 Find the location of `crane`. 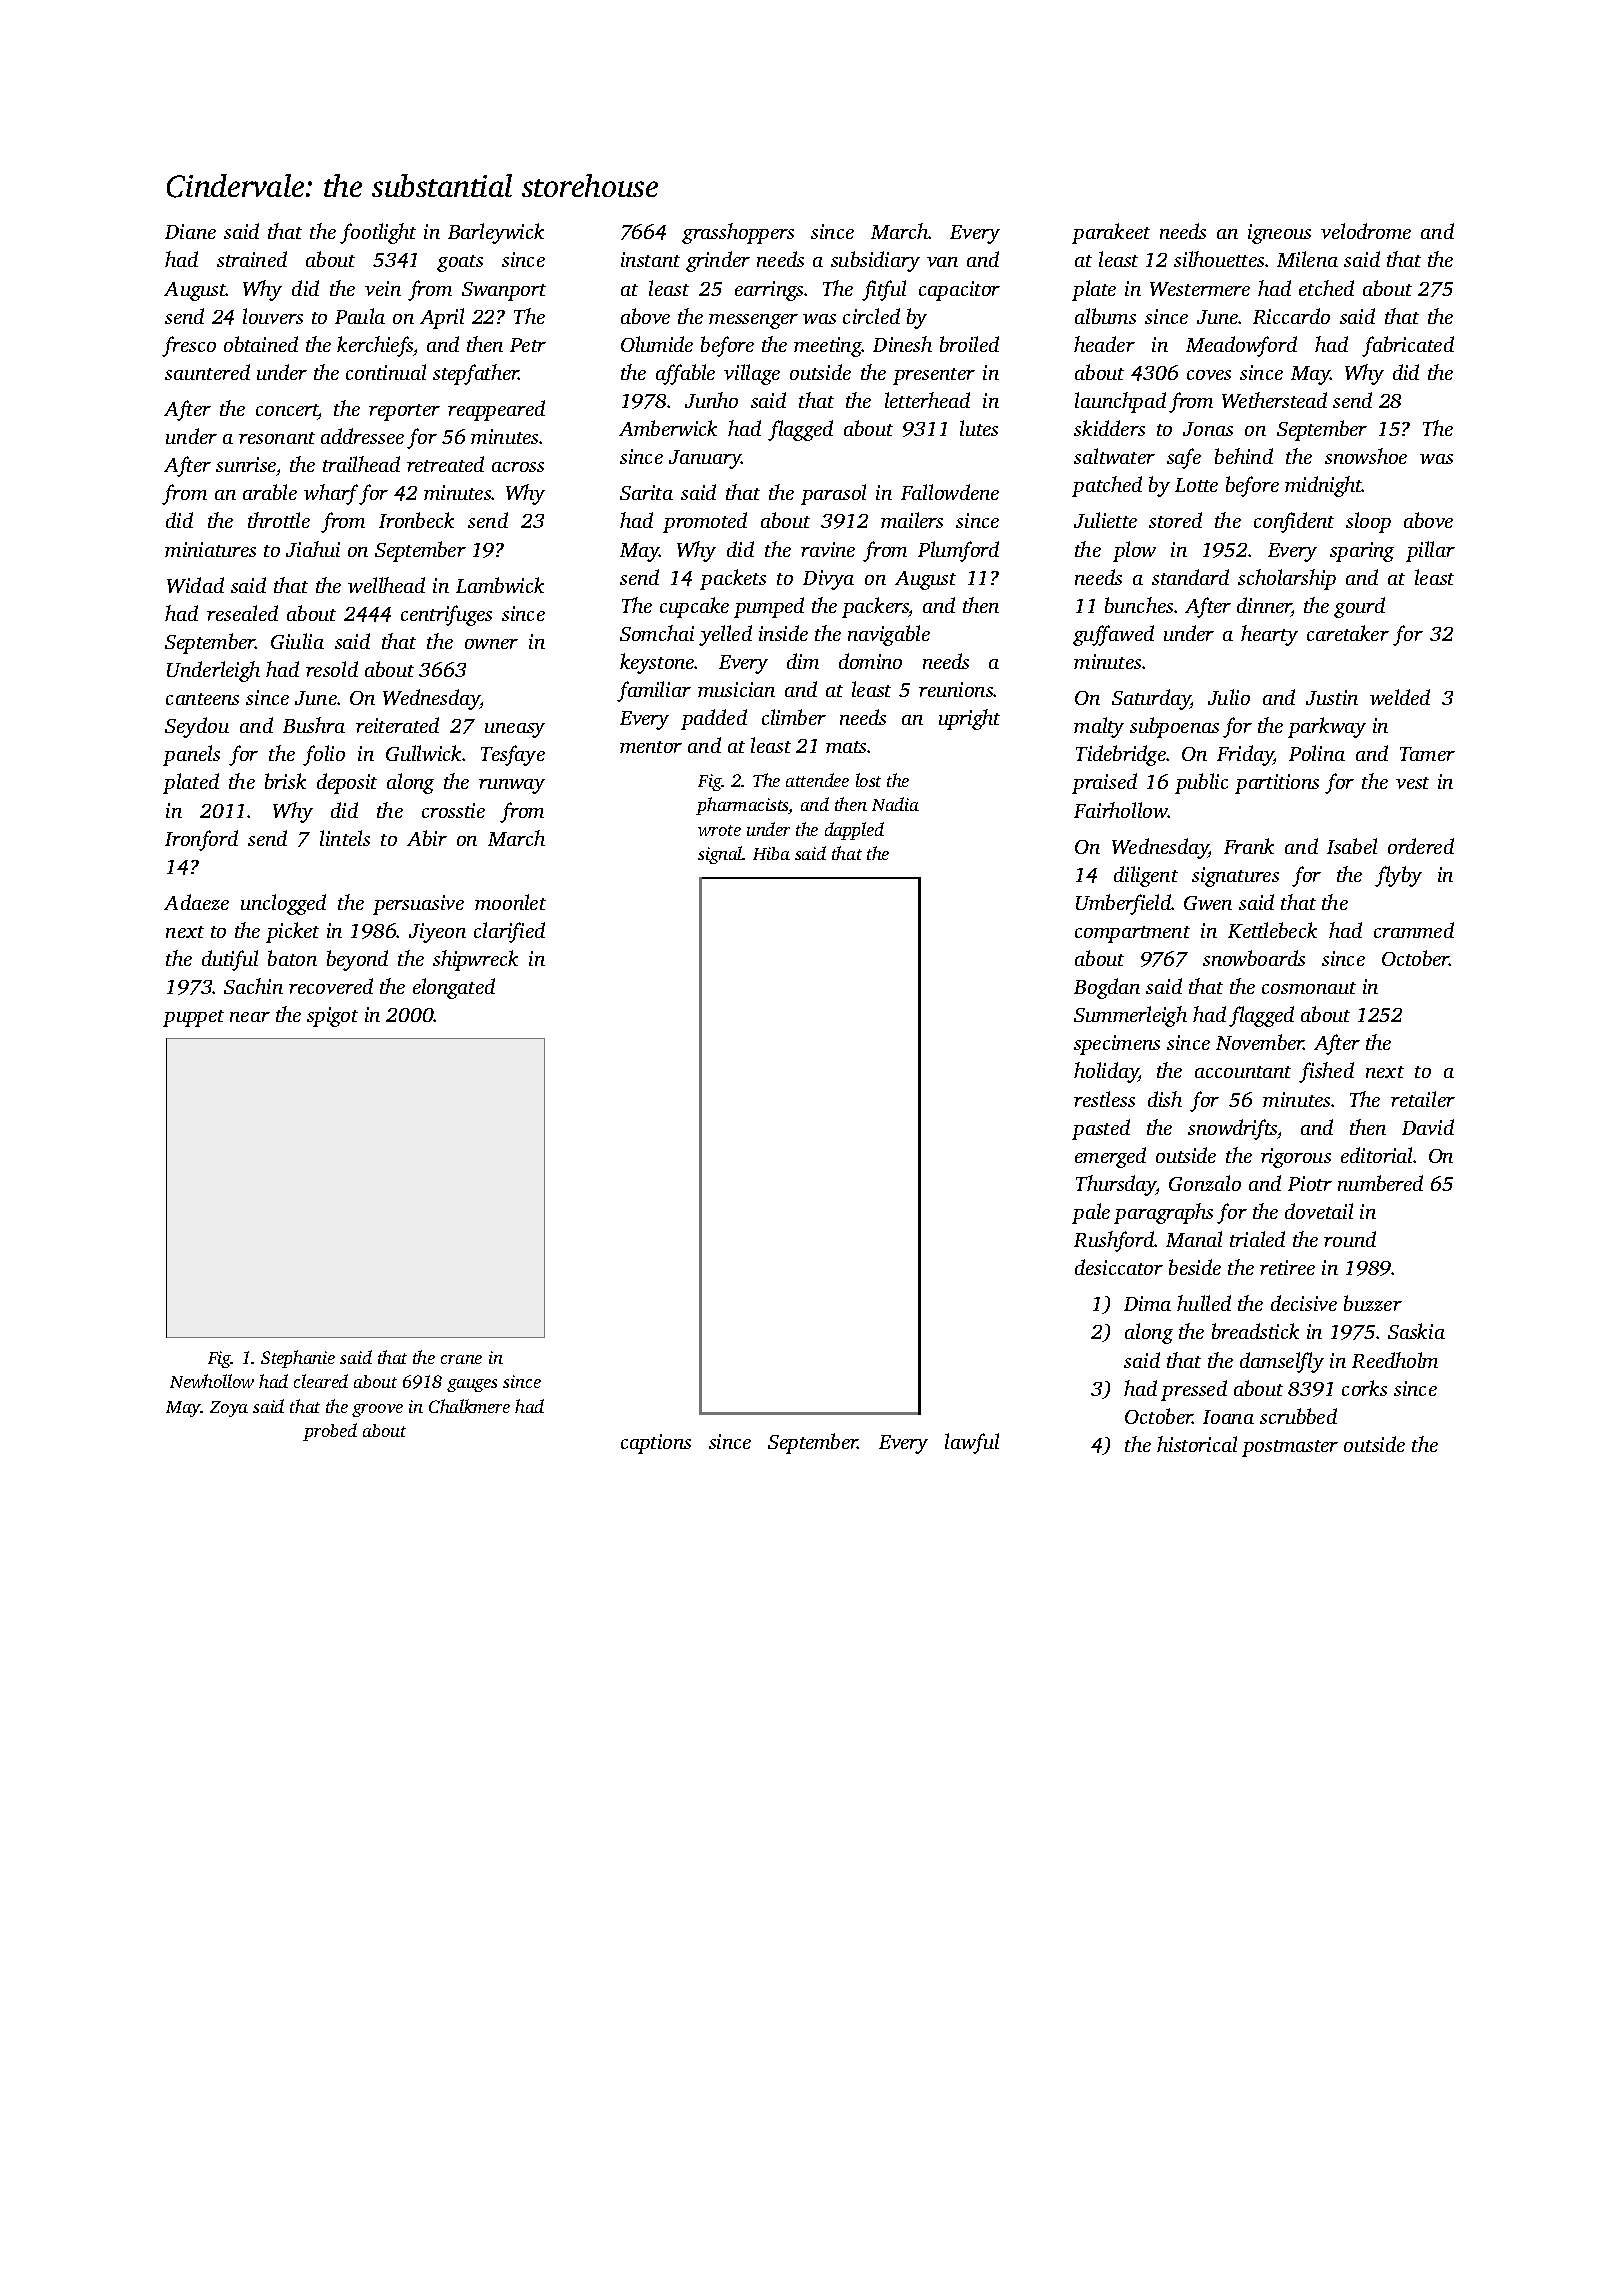

crane is located at coordinates (461, 1359).
